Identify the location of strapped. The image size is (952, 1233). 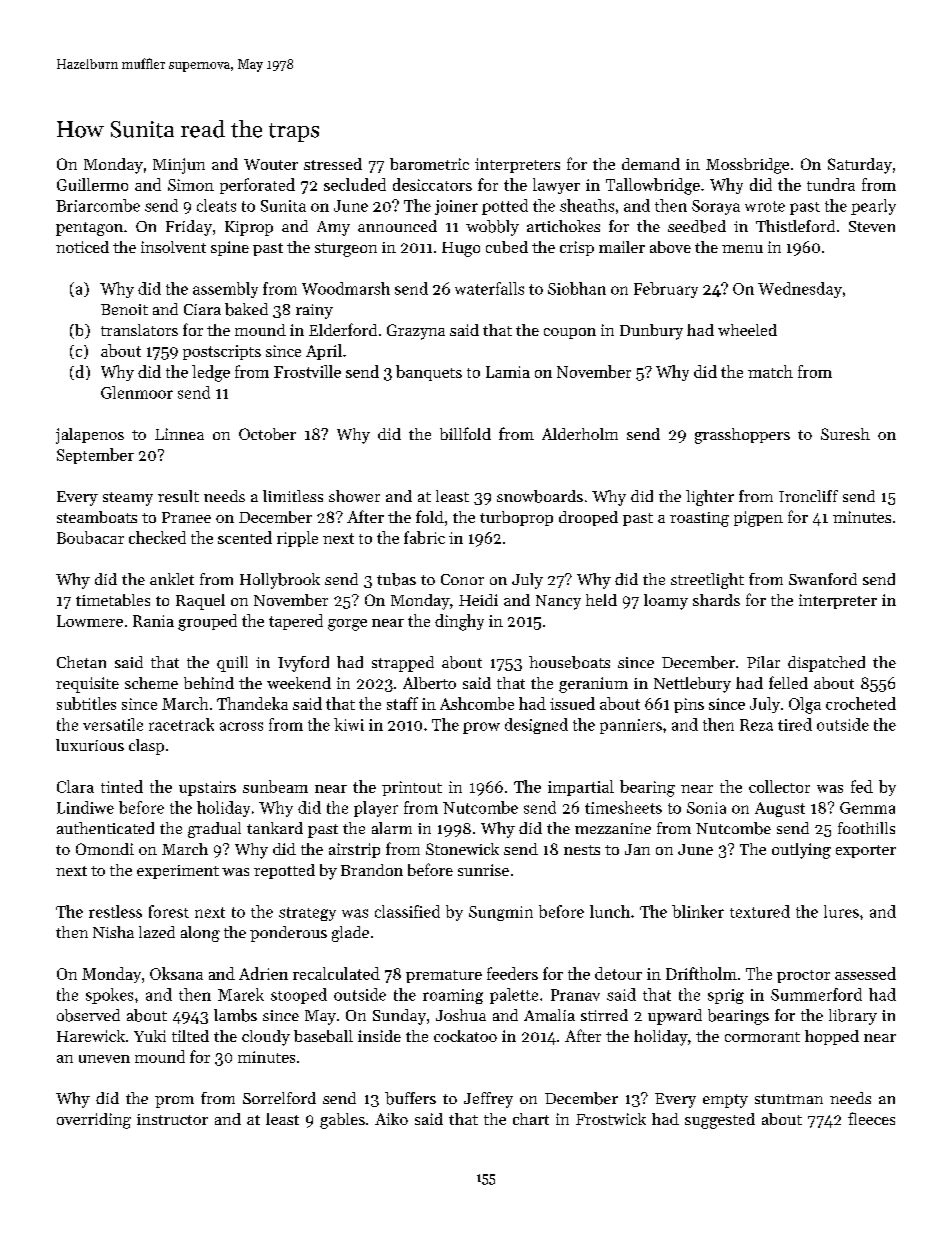
(403, 664).
